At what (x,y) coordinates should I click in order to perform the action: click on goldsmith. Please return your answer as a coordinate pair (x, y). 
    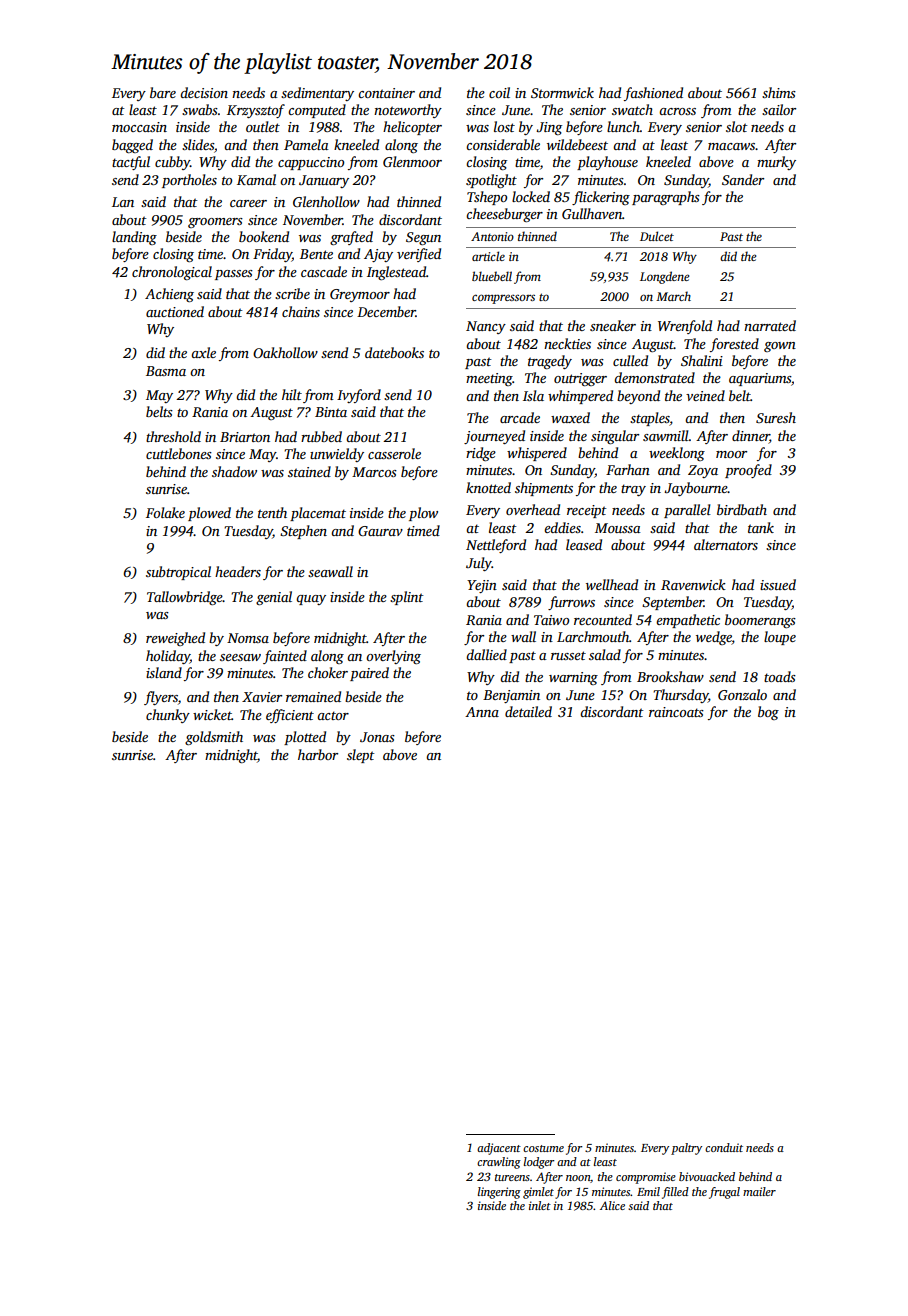
    Looking at the image, I should click on (214, 738).
